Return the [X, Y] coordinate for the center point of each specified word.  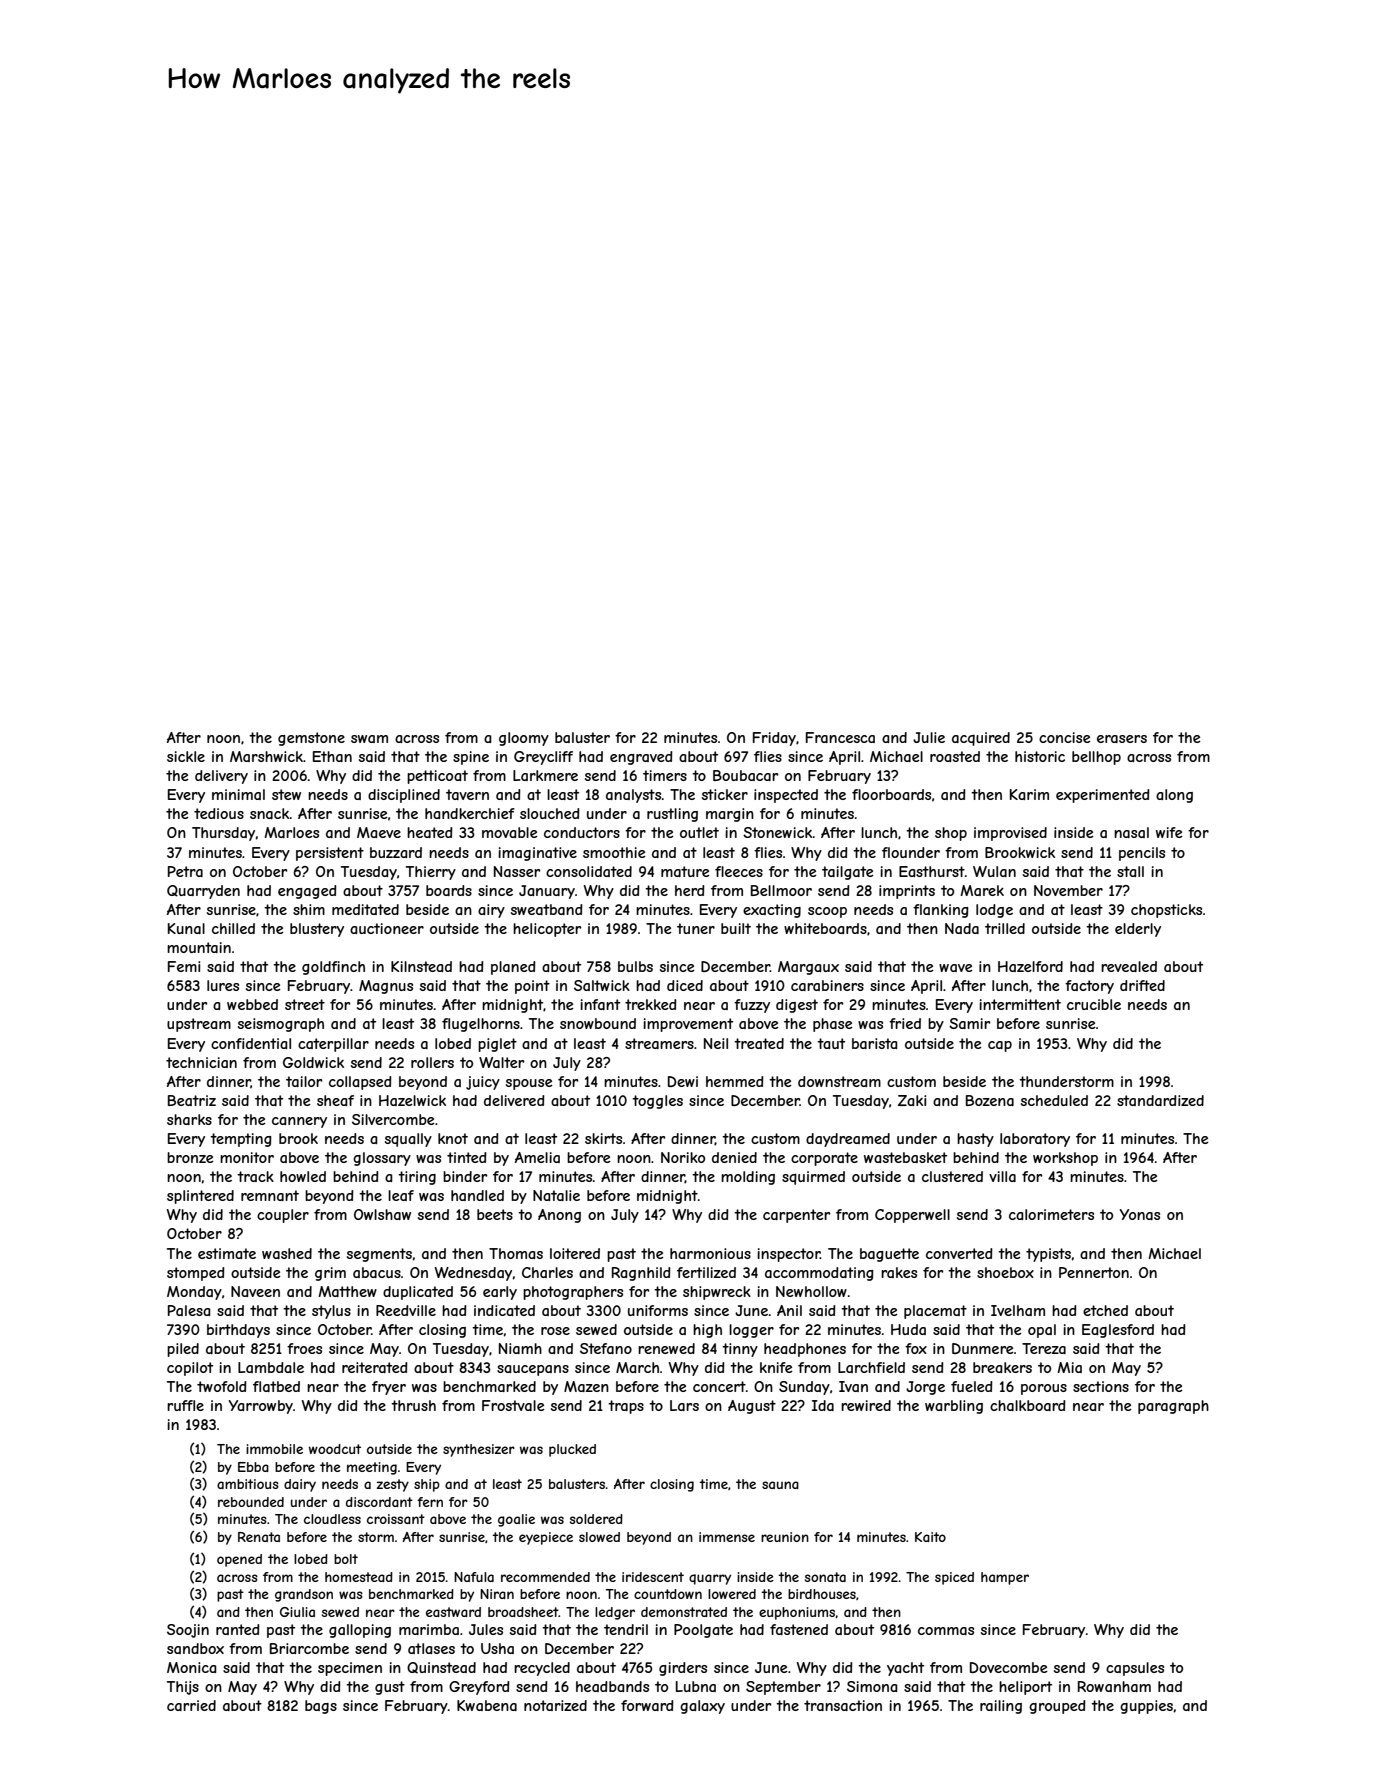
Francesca [840, 737]
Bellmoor [781, 890]
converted [959, 1253]
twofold [222, 1386]
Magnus [386, 987]
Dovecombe [1009, 1667]
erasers [1122, 739]
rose [555, 1331]
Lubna [696, 1686]
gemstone [311, 739]
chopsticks [1166, 911]
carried [191, 1705]
